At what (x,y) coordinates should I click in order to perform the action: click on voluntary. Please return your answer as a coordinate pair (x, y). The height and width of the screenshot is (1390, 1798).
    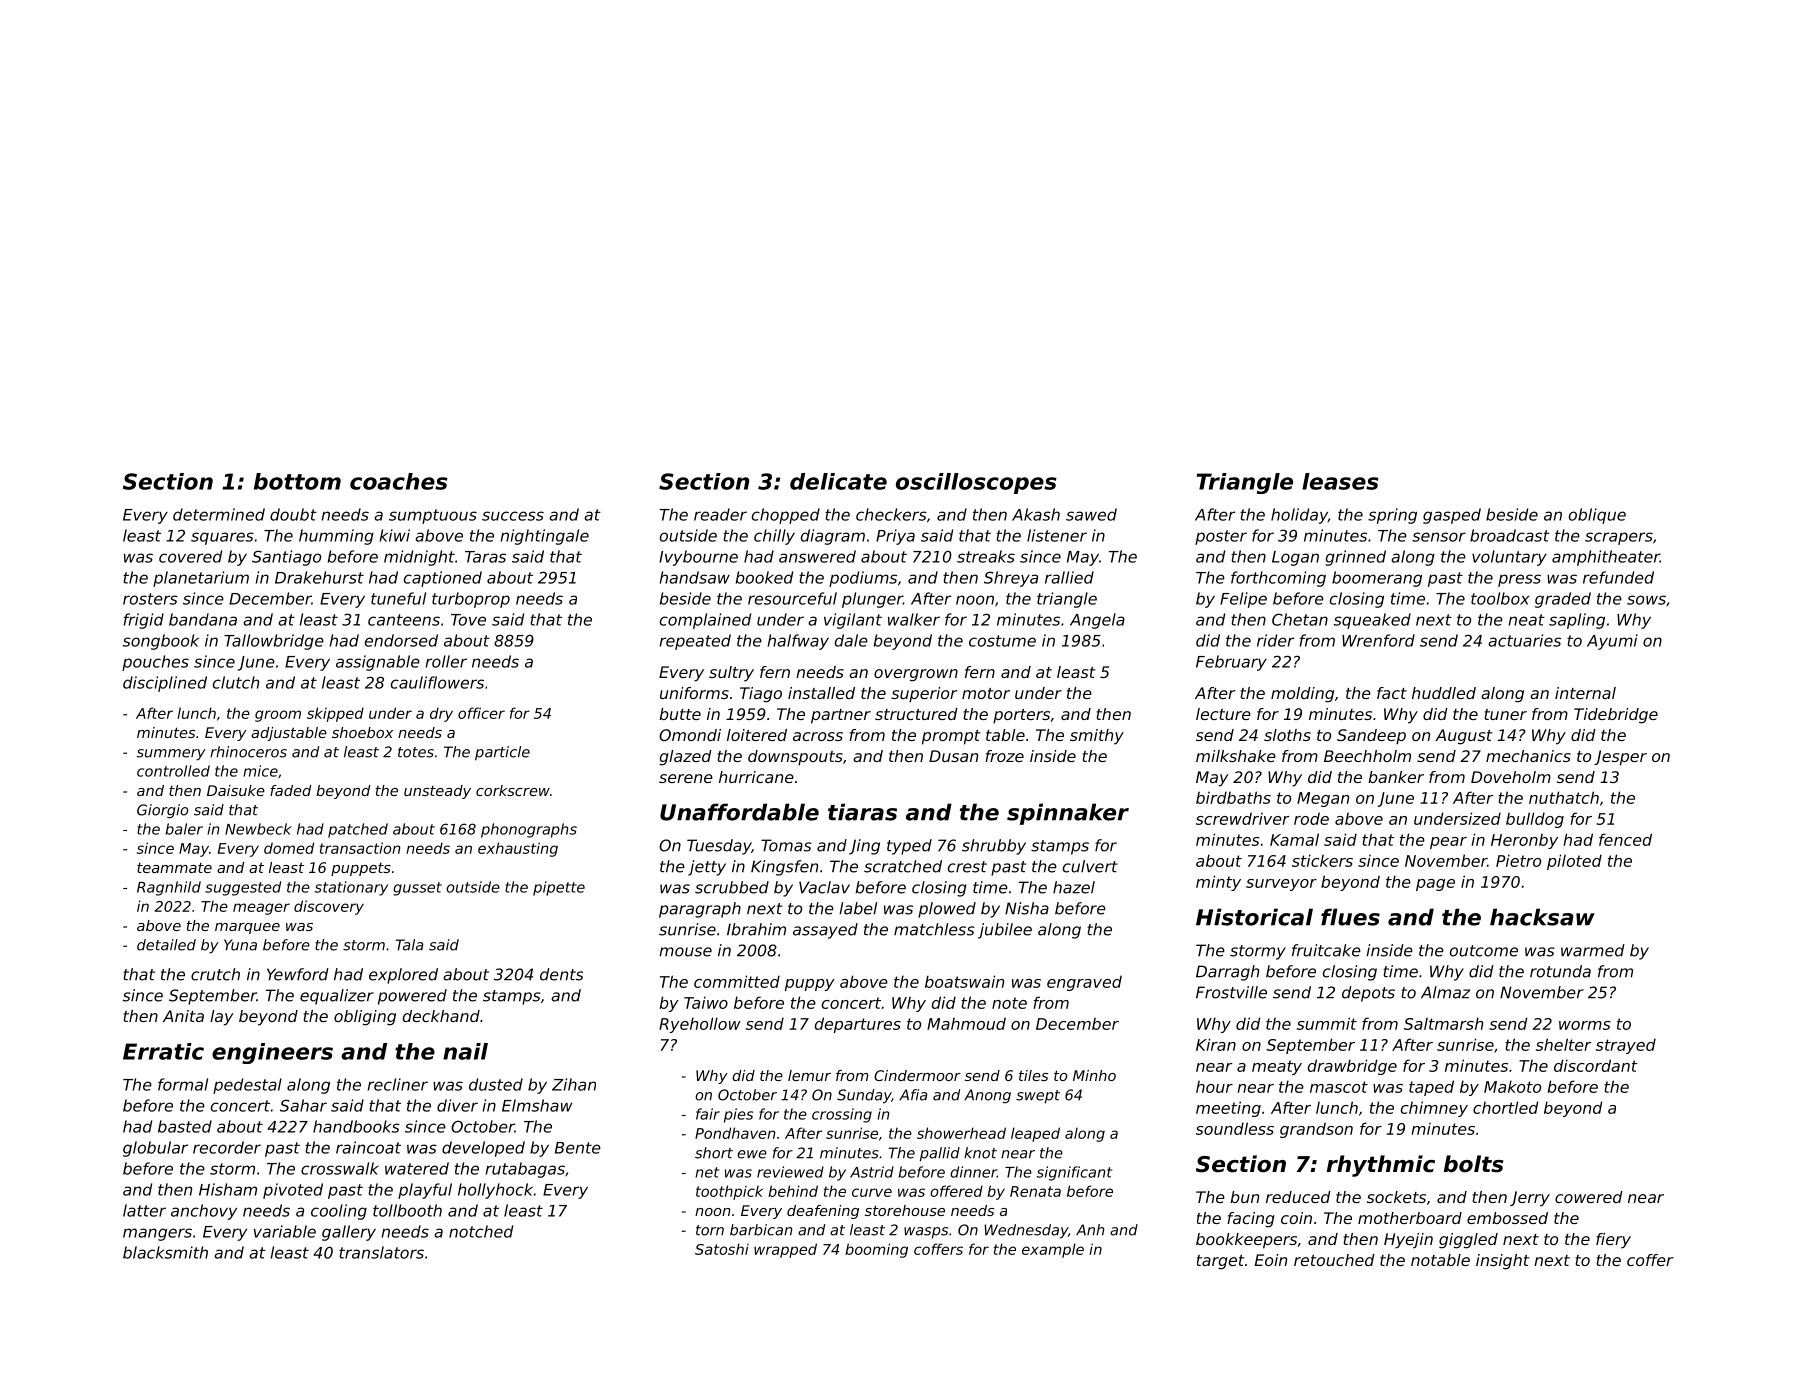
    Looking at the image, I should click on (1509, 558).
